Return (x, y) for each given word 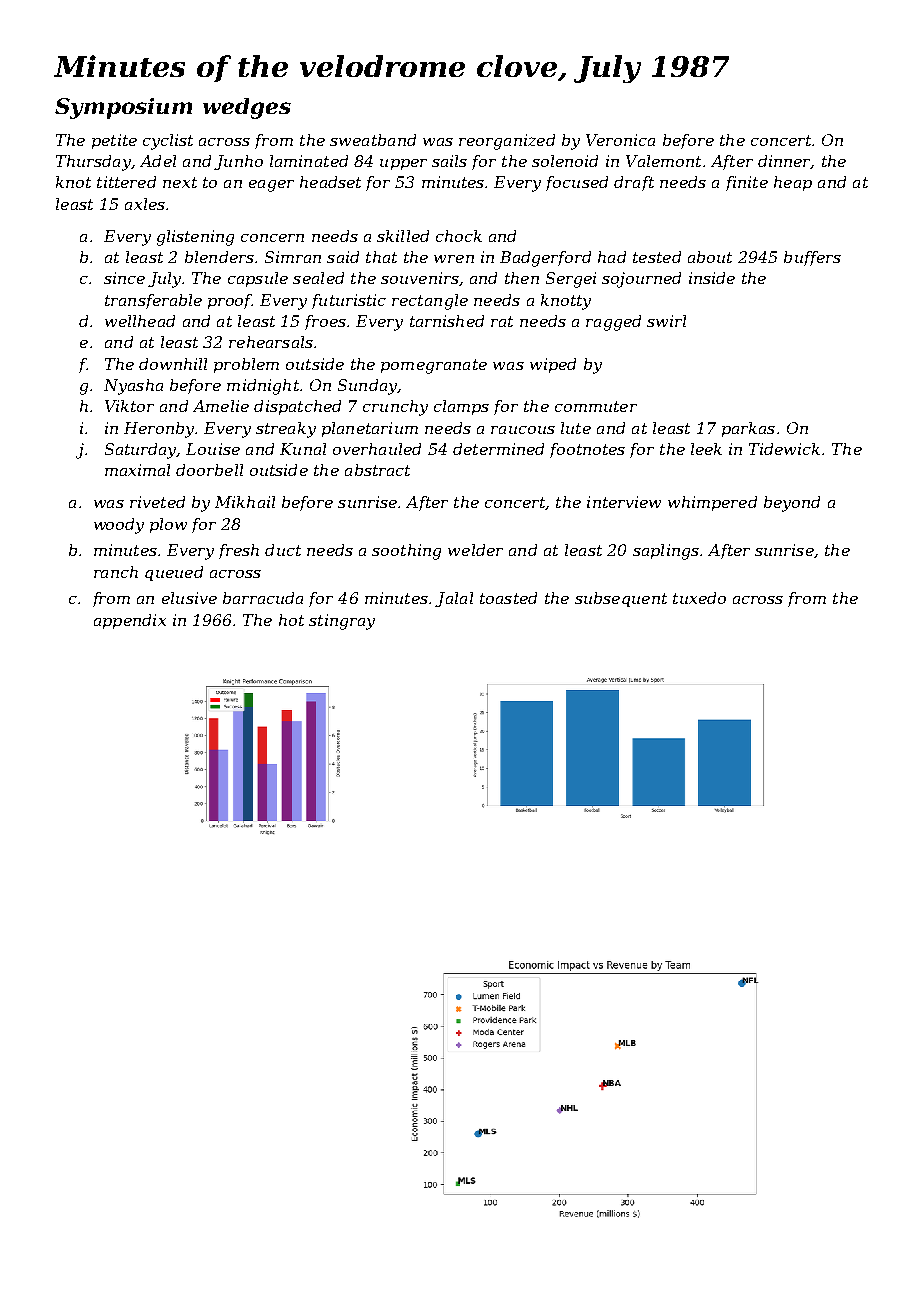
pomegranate (434, 366)
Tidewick (784, 449)
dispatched (297, 407)
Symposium (123, 108)
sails (449, 161)
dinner (784, 162)
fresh (239, 551)
